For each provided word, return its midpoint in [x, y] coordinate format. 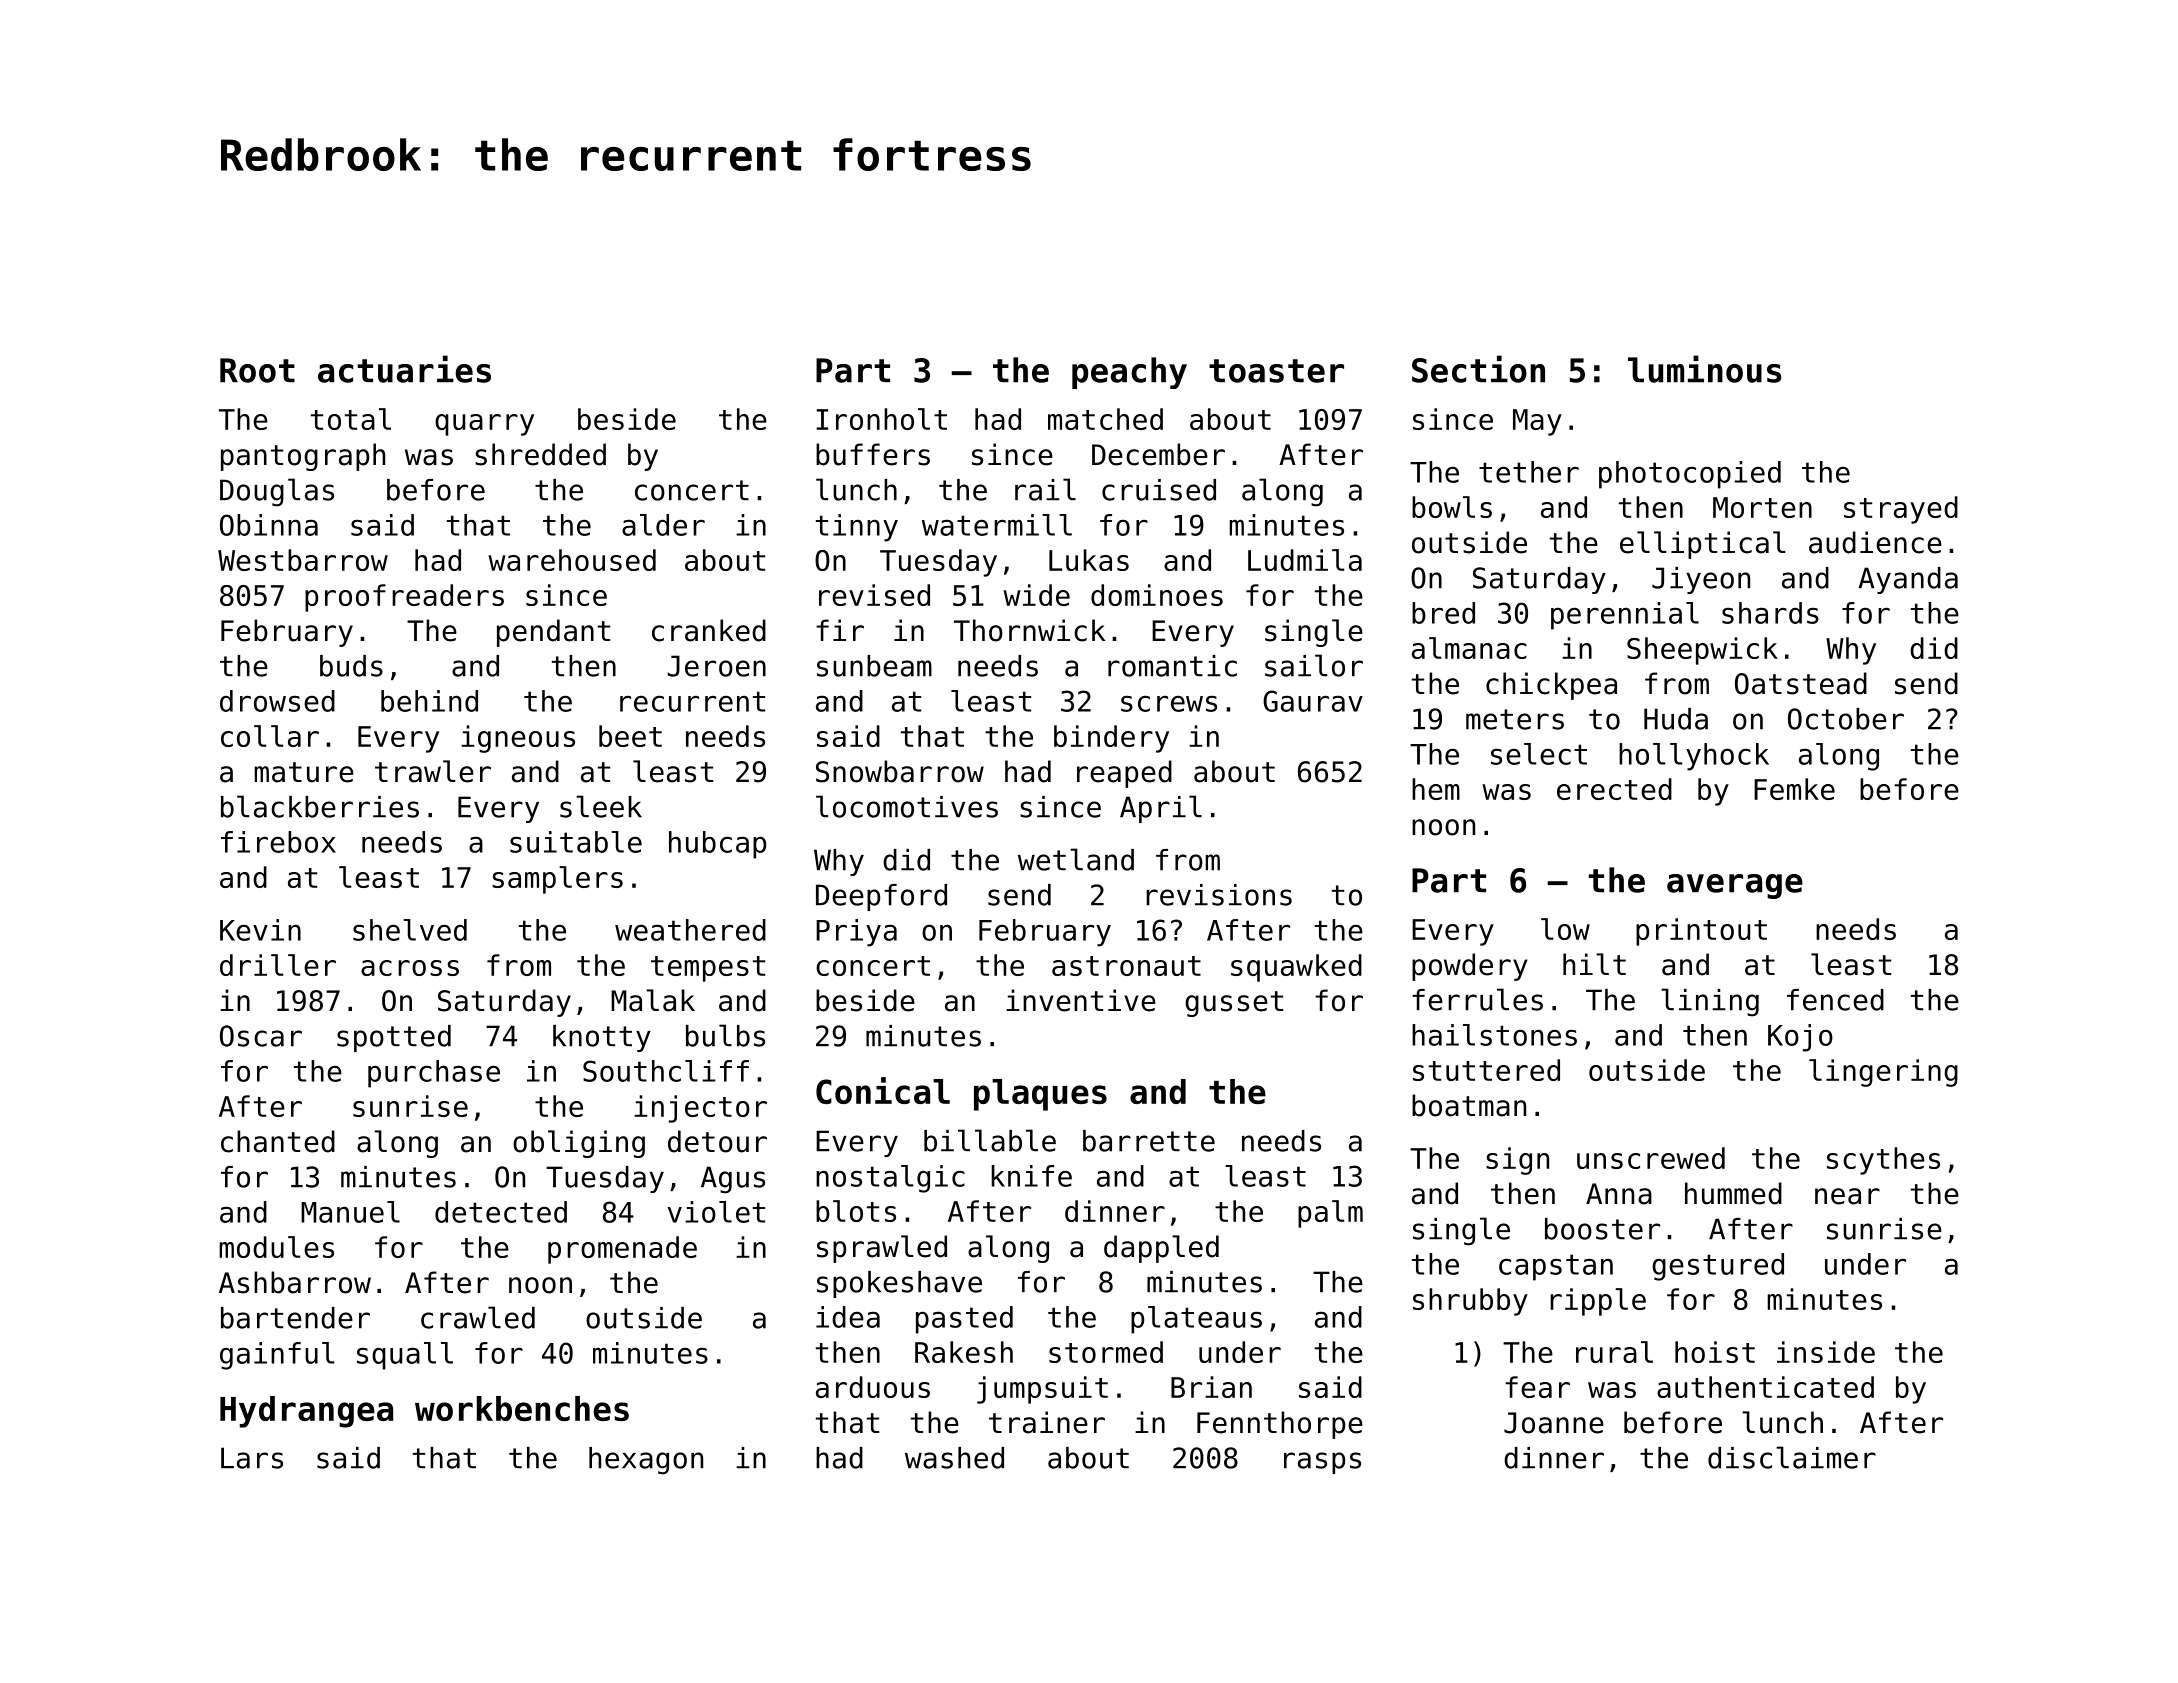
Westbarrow [303, 560]
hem [1436, 789]
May [1537, 422]
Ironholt [882, 419]
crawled [478, 1317]
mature [304, 772]
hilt [1594, 964]
